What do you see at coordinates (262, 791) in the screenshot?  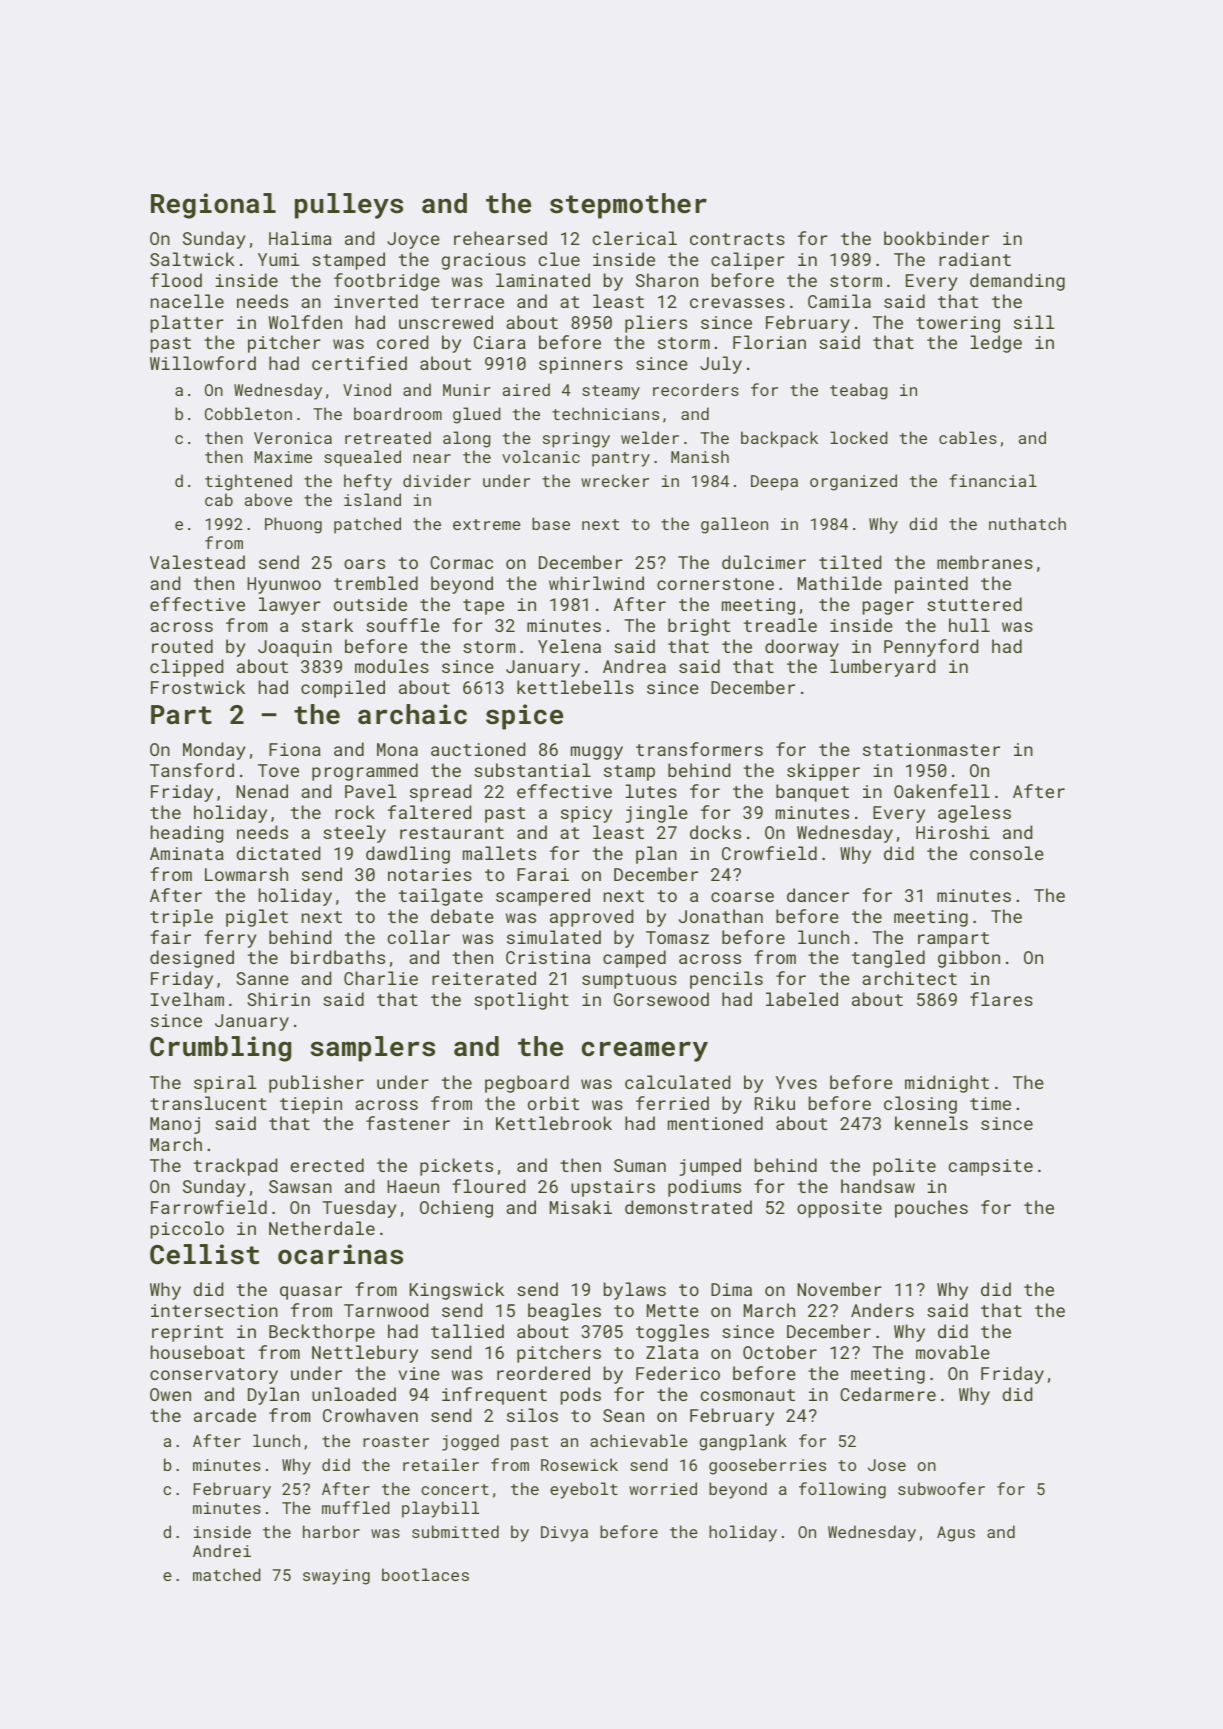 I see `Nenad` at bounding box center [262, 791].
